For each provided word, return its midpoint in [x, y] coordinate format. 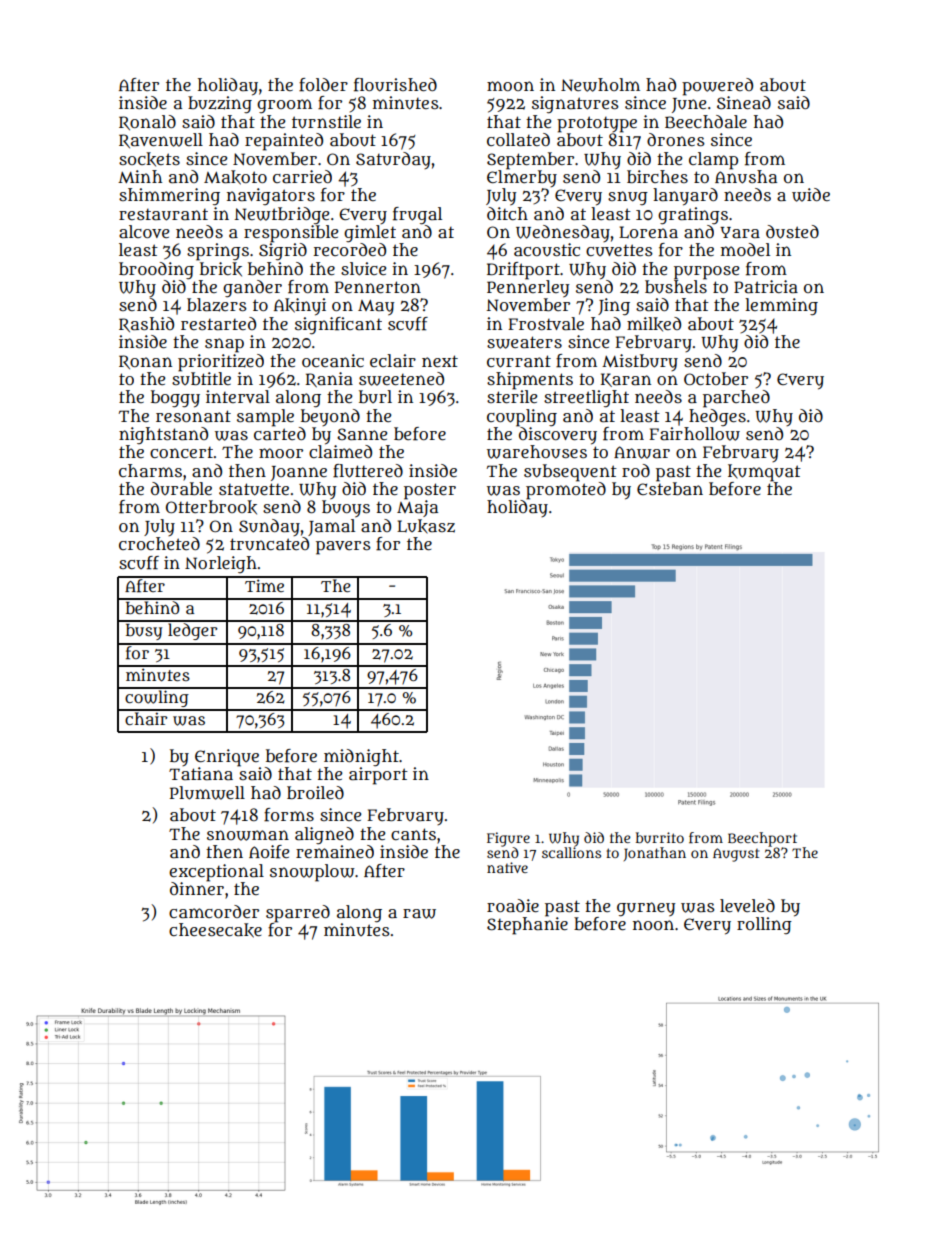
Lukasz [426, 526]
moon [510, 86]
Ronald [147, 122]
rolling [764, 925]
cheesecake [215, 930]
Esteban [670, 489]
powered [717, 87]
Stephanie [527, 925]
